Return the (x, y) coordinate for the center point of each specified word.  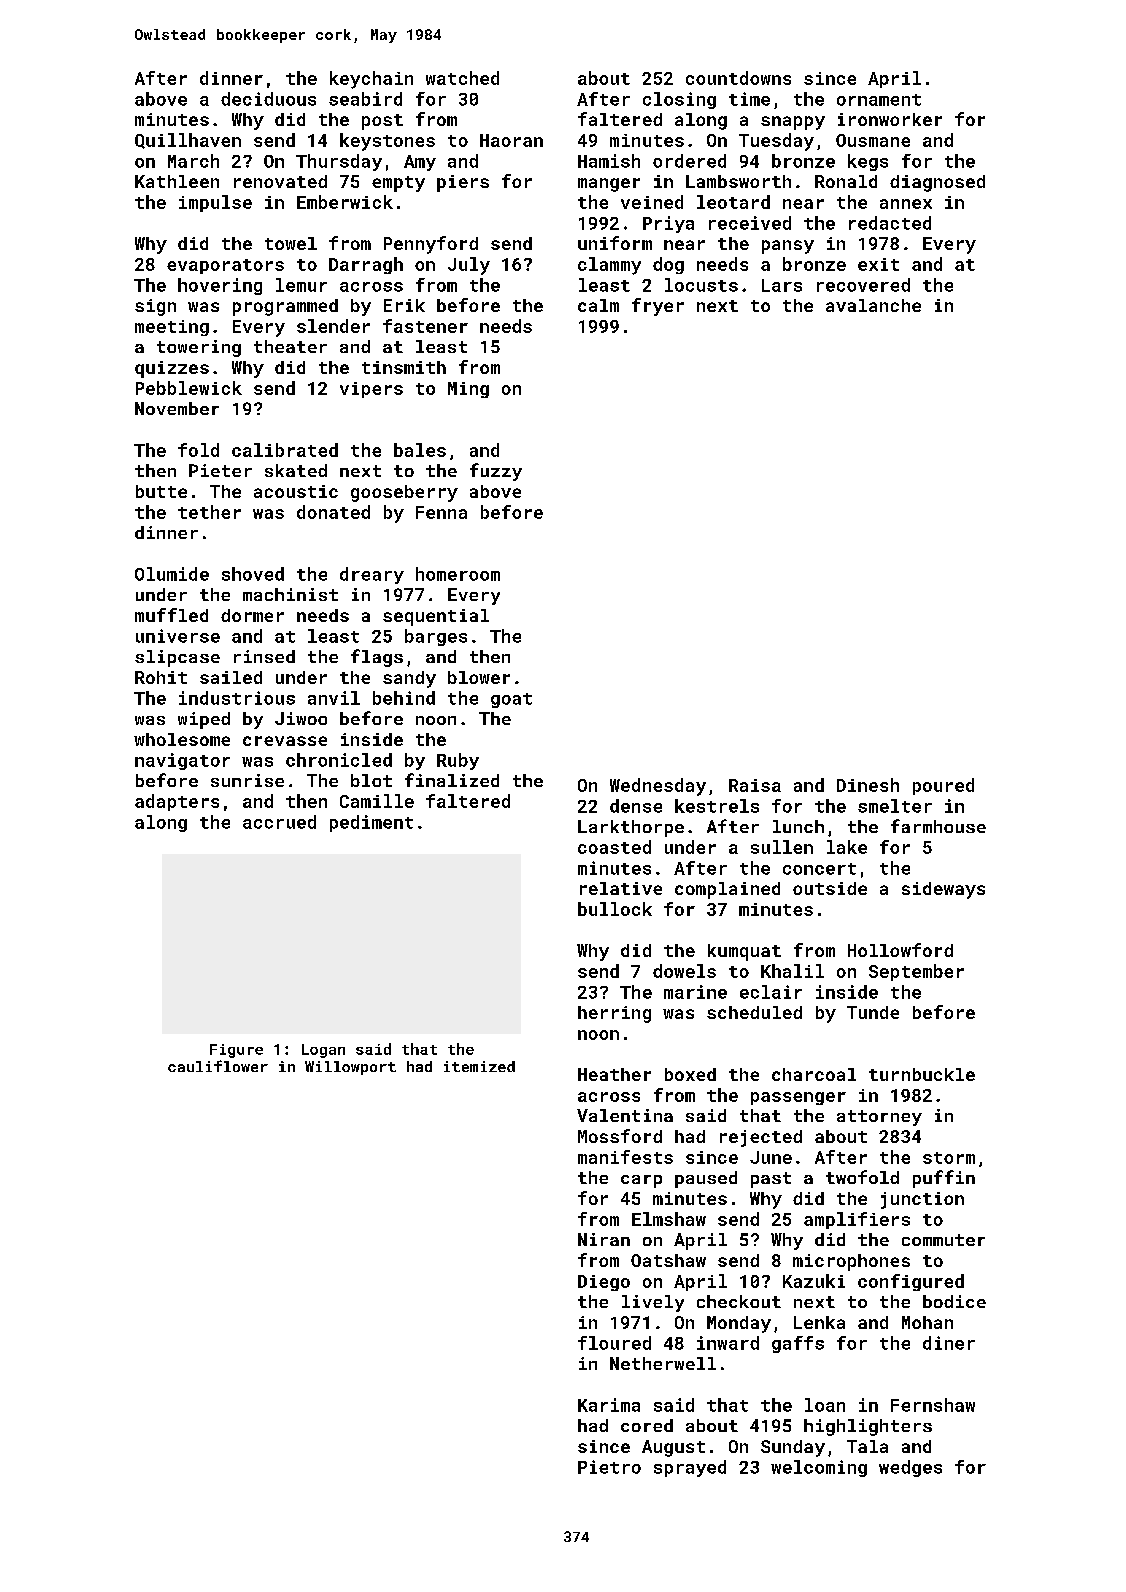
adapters (177, 802)
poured (943, 786)
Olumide (172, 574)
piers (463, 183)
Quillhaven (188, 141)
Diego (604, 1283)
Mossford (620, 1136)
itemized (479, 1066)
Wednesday (658, 787)
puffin (944, 1179)
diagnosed (937, 183)
